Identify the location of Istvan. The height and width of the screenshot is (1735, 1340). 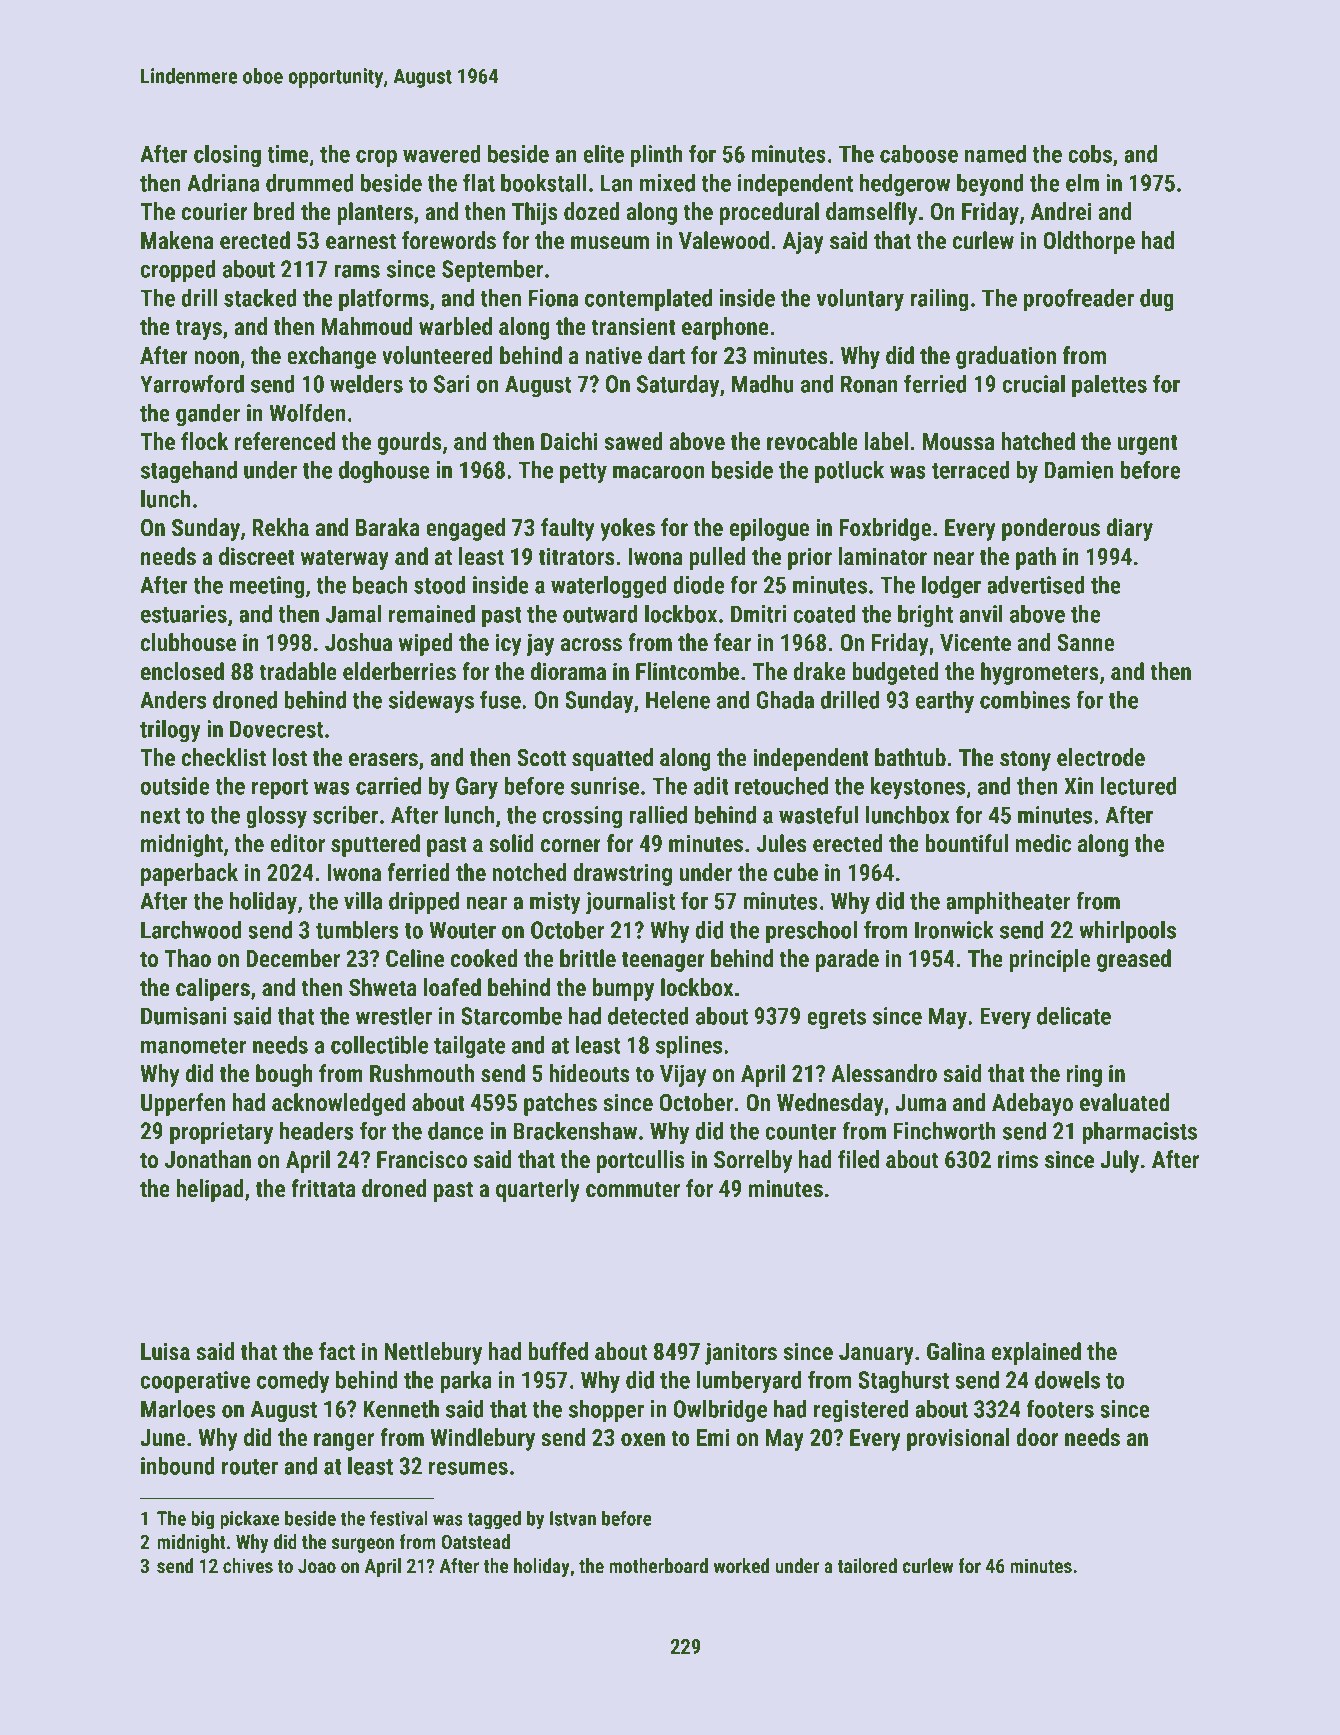
(573, 1518).
